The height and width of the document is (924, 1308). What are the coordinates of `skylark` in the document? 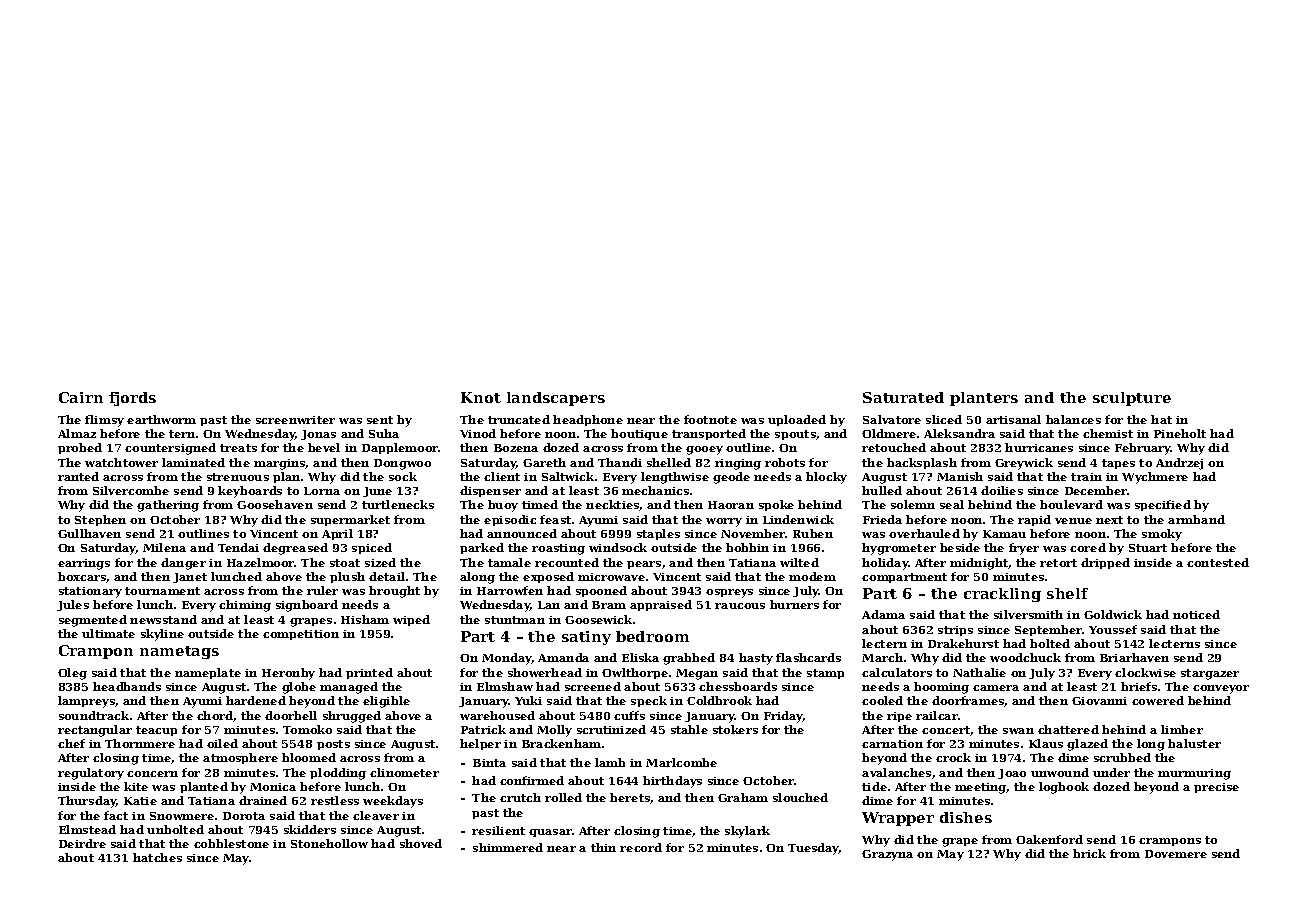 It's located at (747, 832).
